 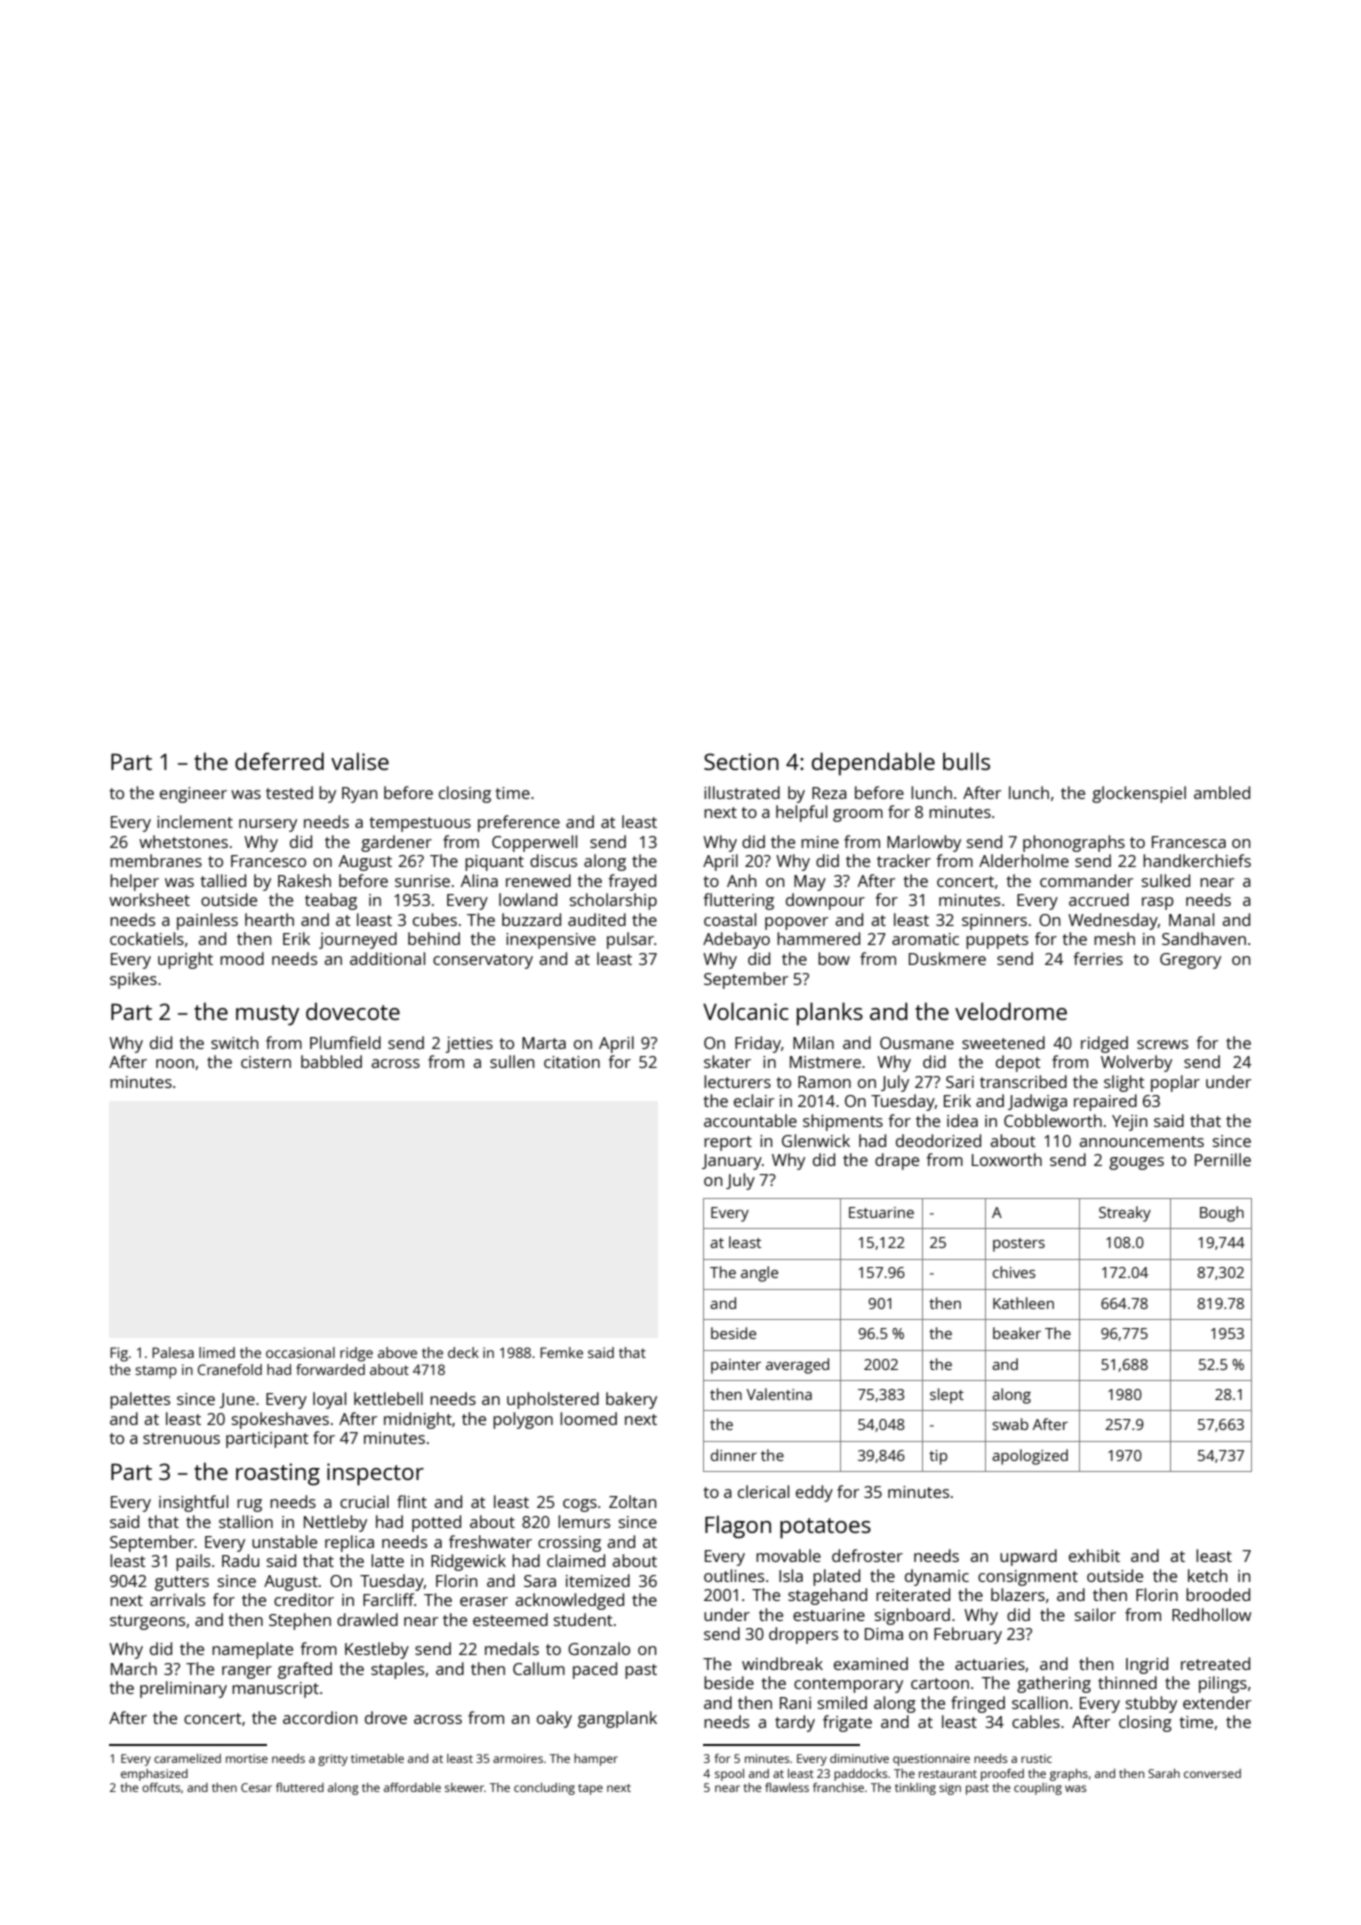 What do you see at coordinates (816, 1140) in the screenshot?
I see `Glenwick` at bounding box center [816, 1140].
